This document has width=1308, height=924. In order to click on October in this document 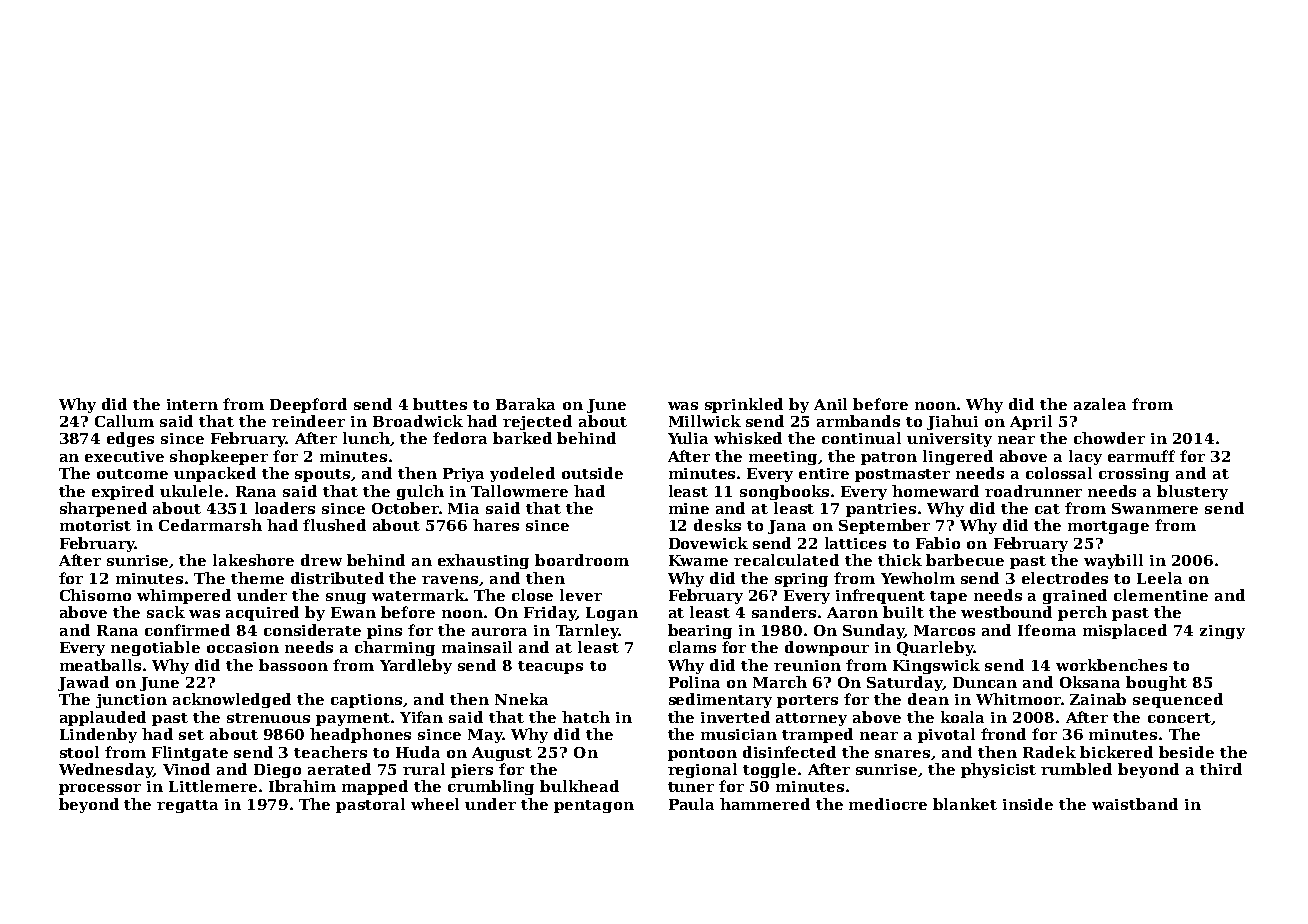, I will do `click(405, 508)`.
